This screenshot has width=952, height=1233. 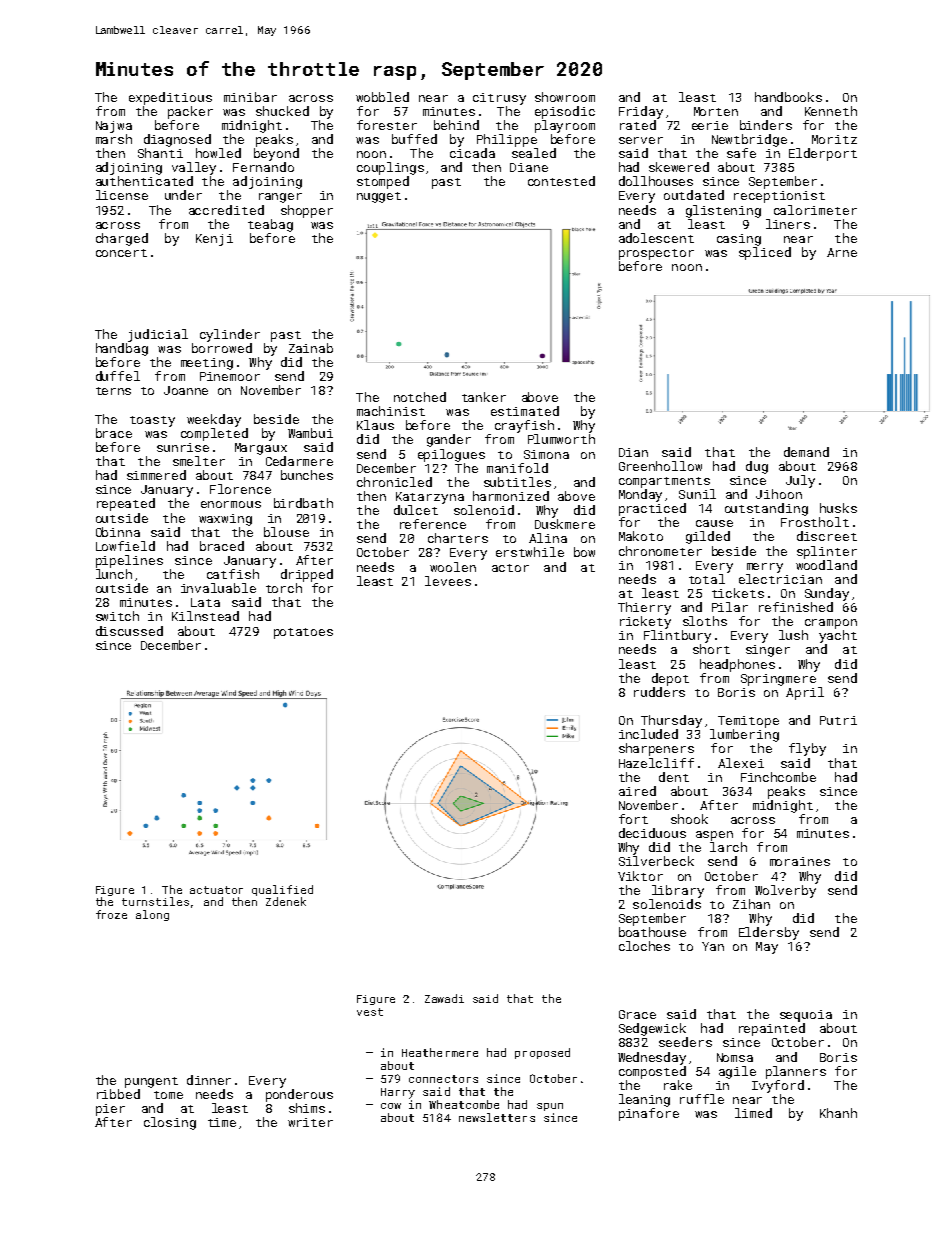 I want to click on cow, so click(x=391, y=1106).
